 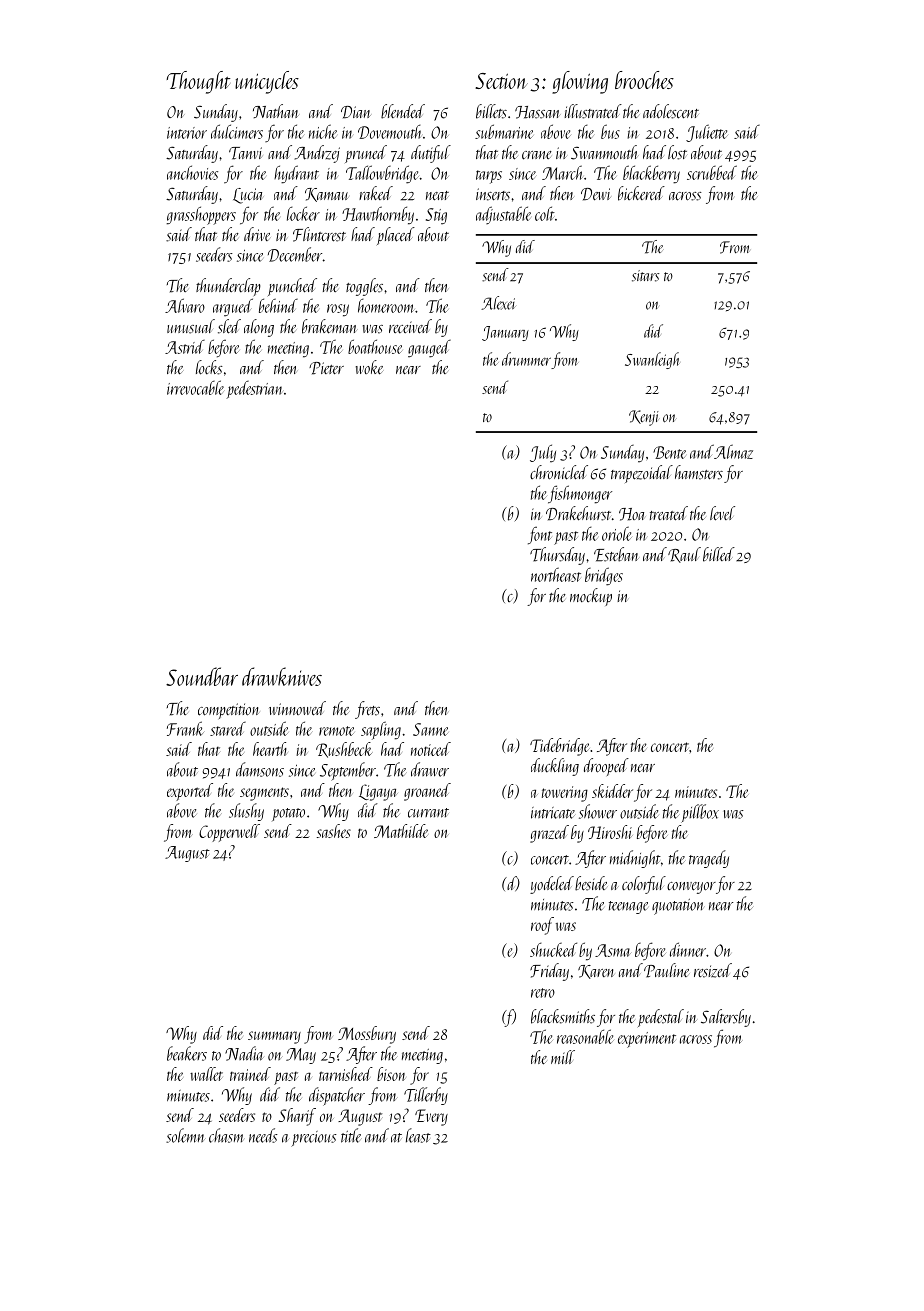 What do you see at coordinates (326, 368) in the screenshot?
I see `Pieter` at bounding box center [326, 368].
